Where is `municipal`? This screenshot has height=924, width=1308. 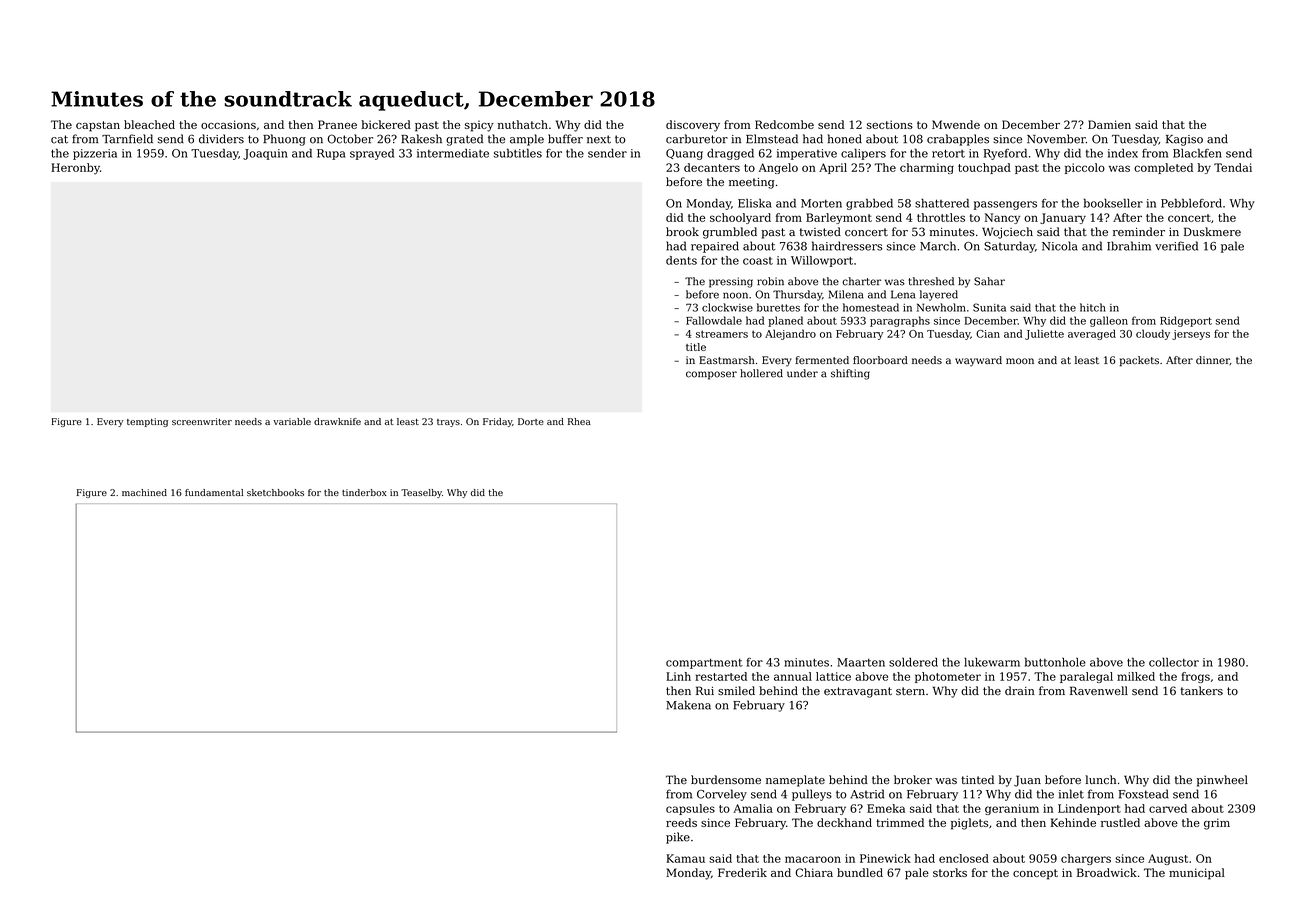
municipal is located at coordinates (1197, 874).
